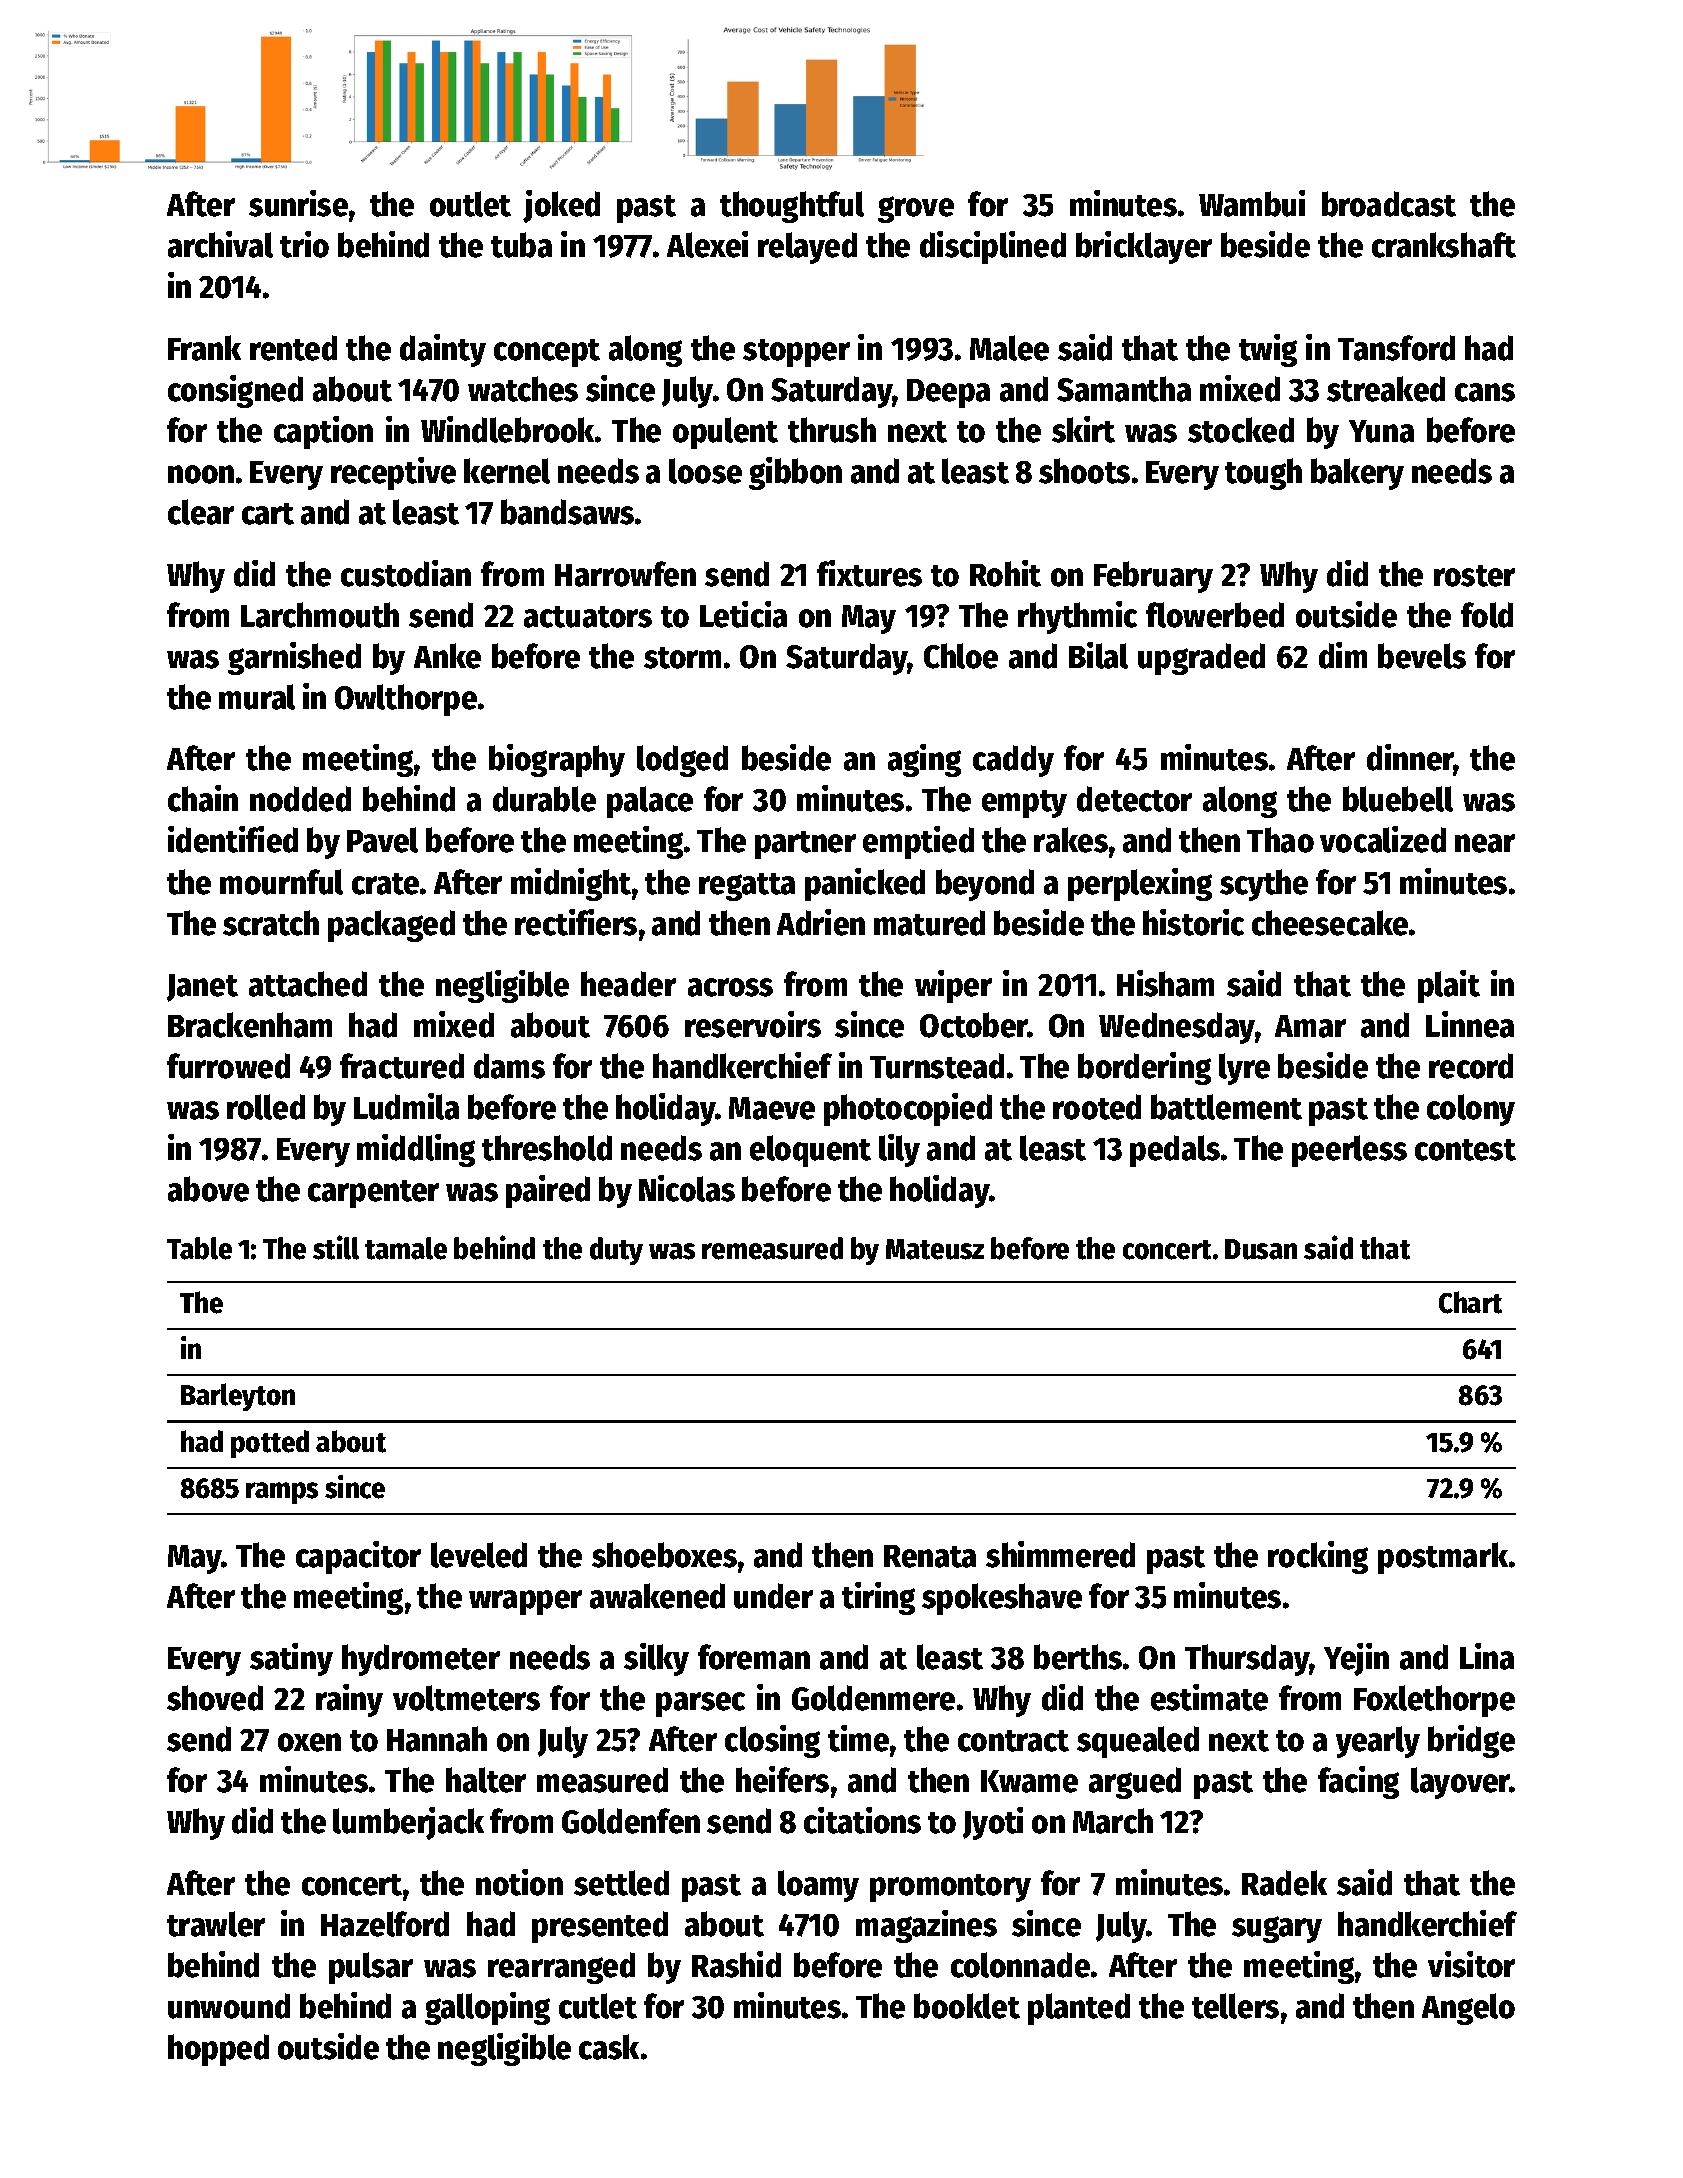 The width and height of the image is (1683, 2178). I want to click on storm, so click(682, 658).
